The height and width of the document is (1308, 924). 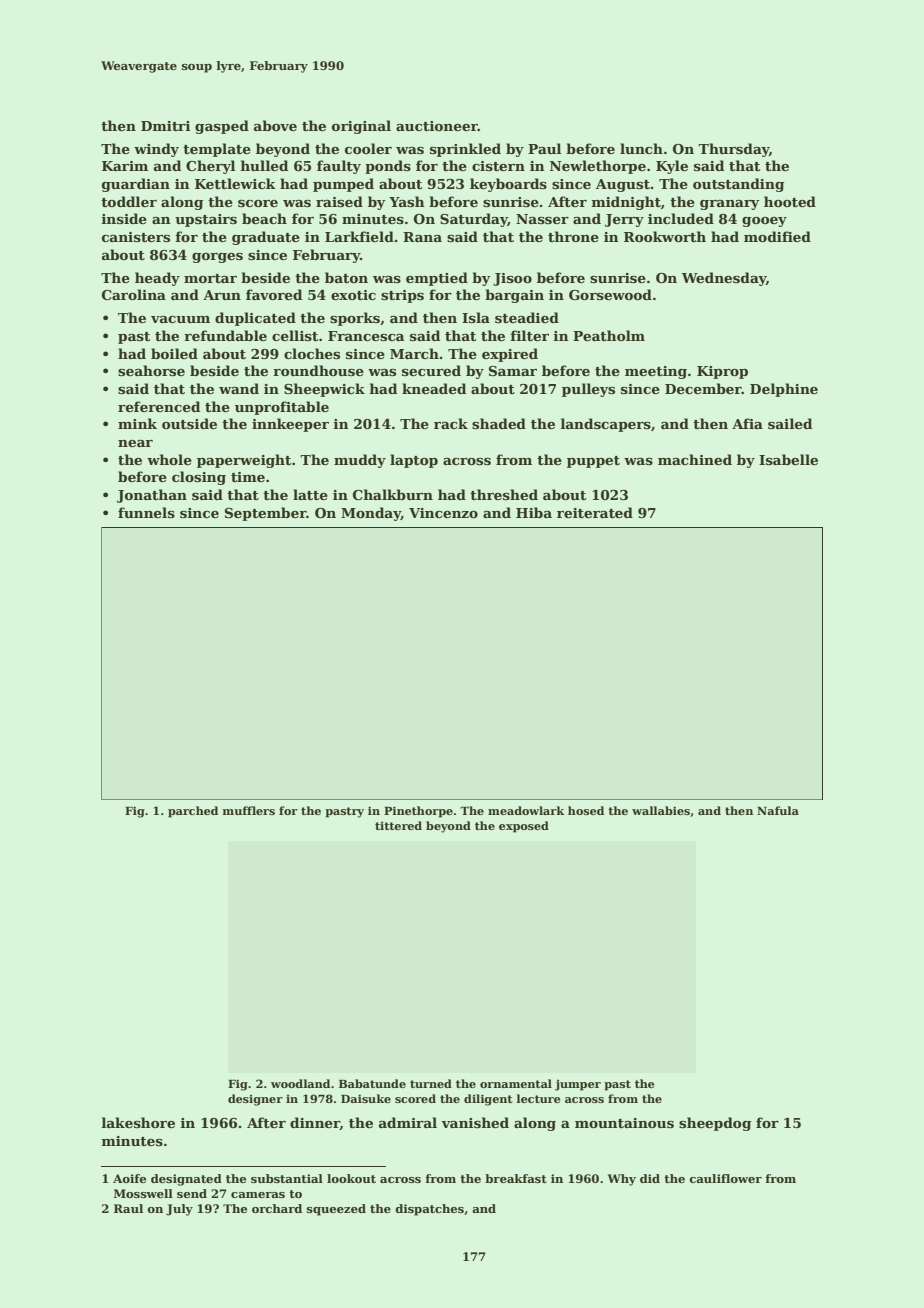 I want to click on Aoife, so click(x=129, y=1178).
